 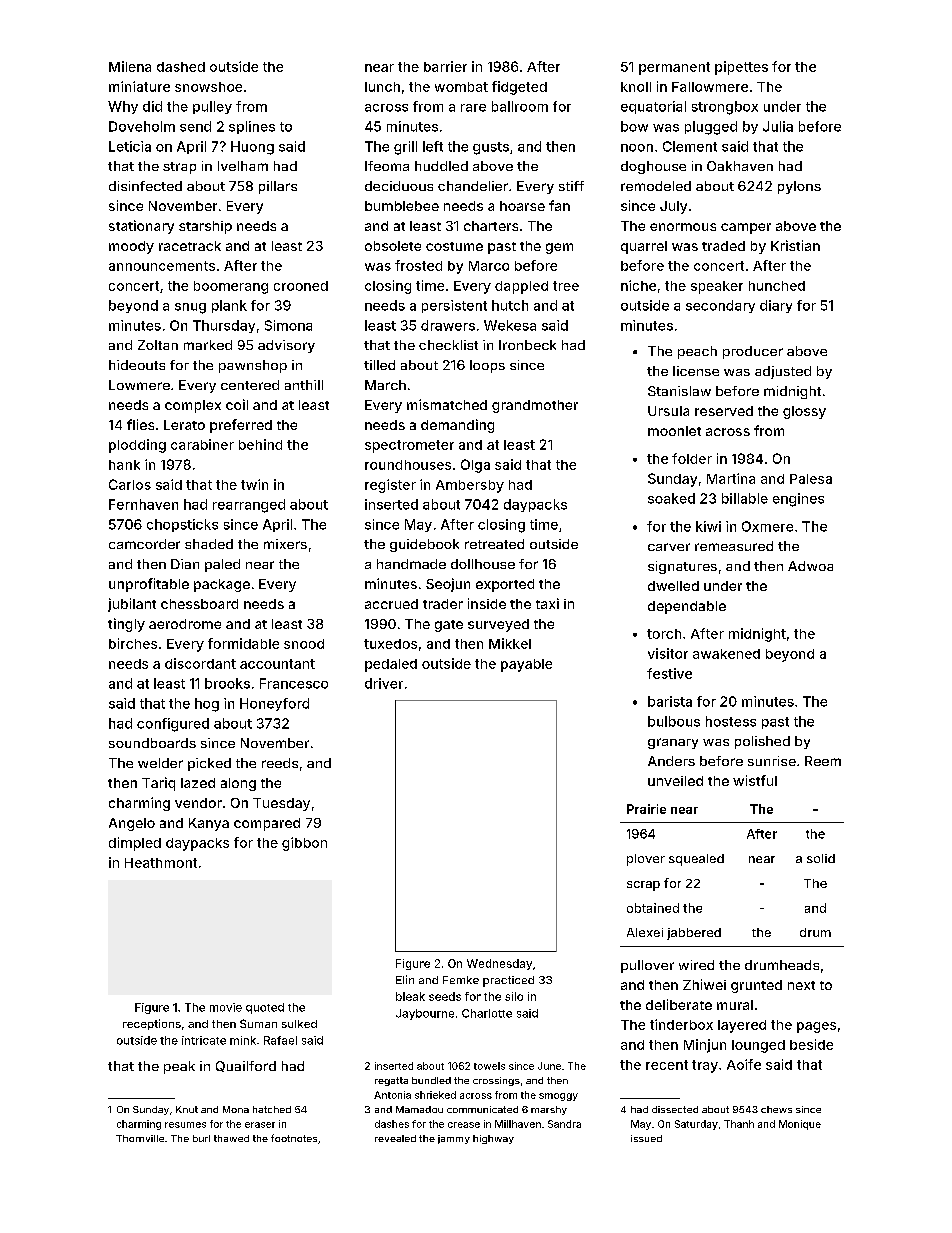 What do you see at coordinates (470, 486) in the screenshot?
I see `Ambersby` at bounding box center [470, 486].
